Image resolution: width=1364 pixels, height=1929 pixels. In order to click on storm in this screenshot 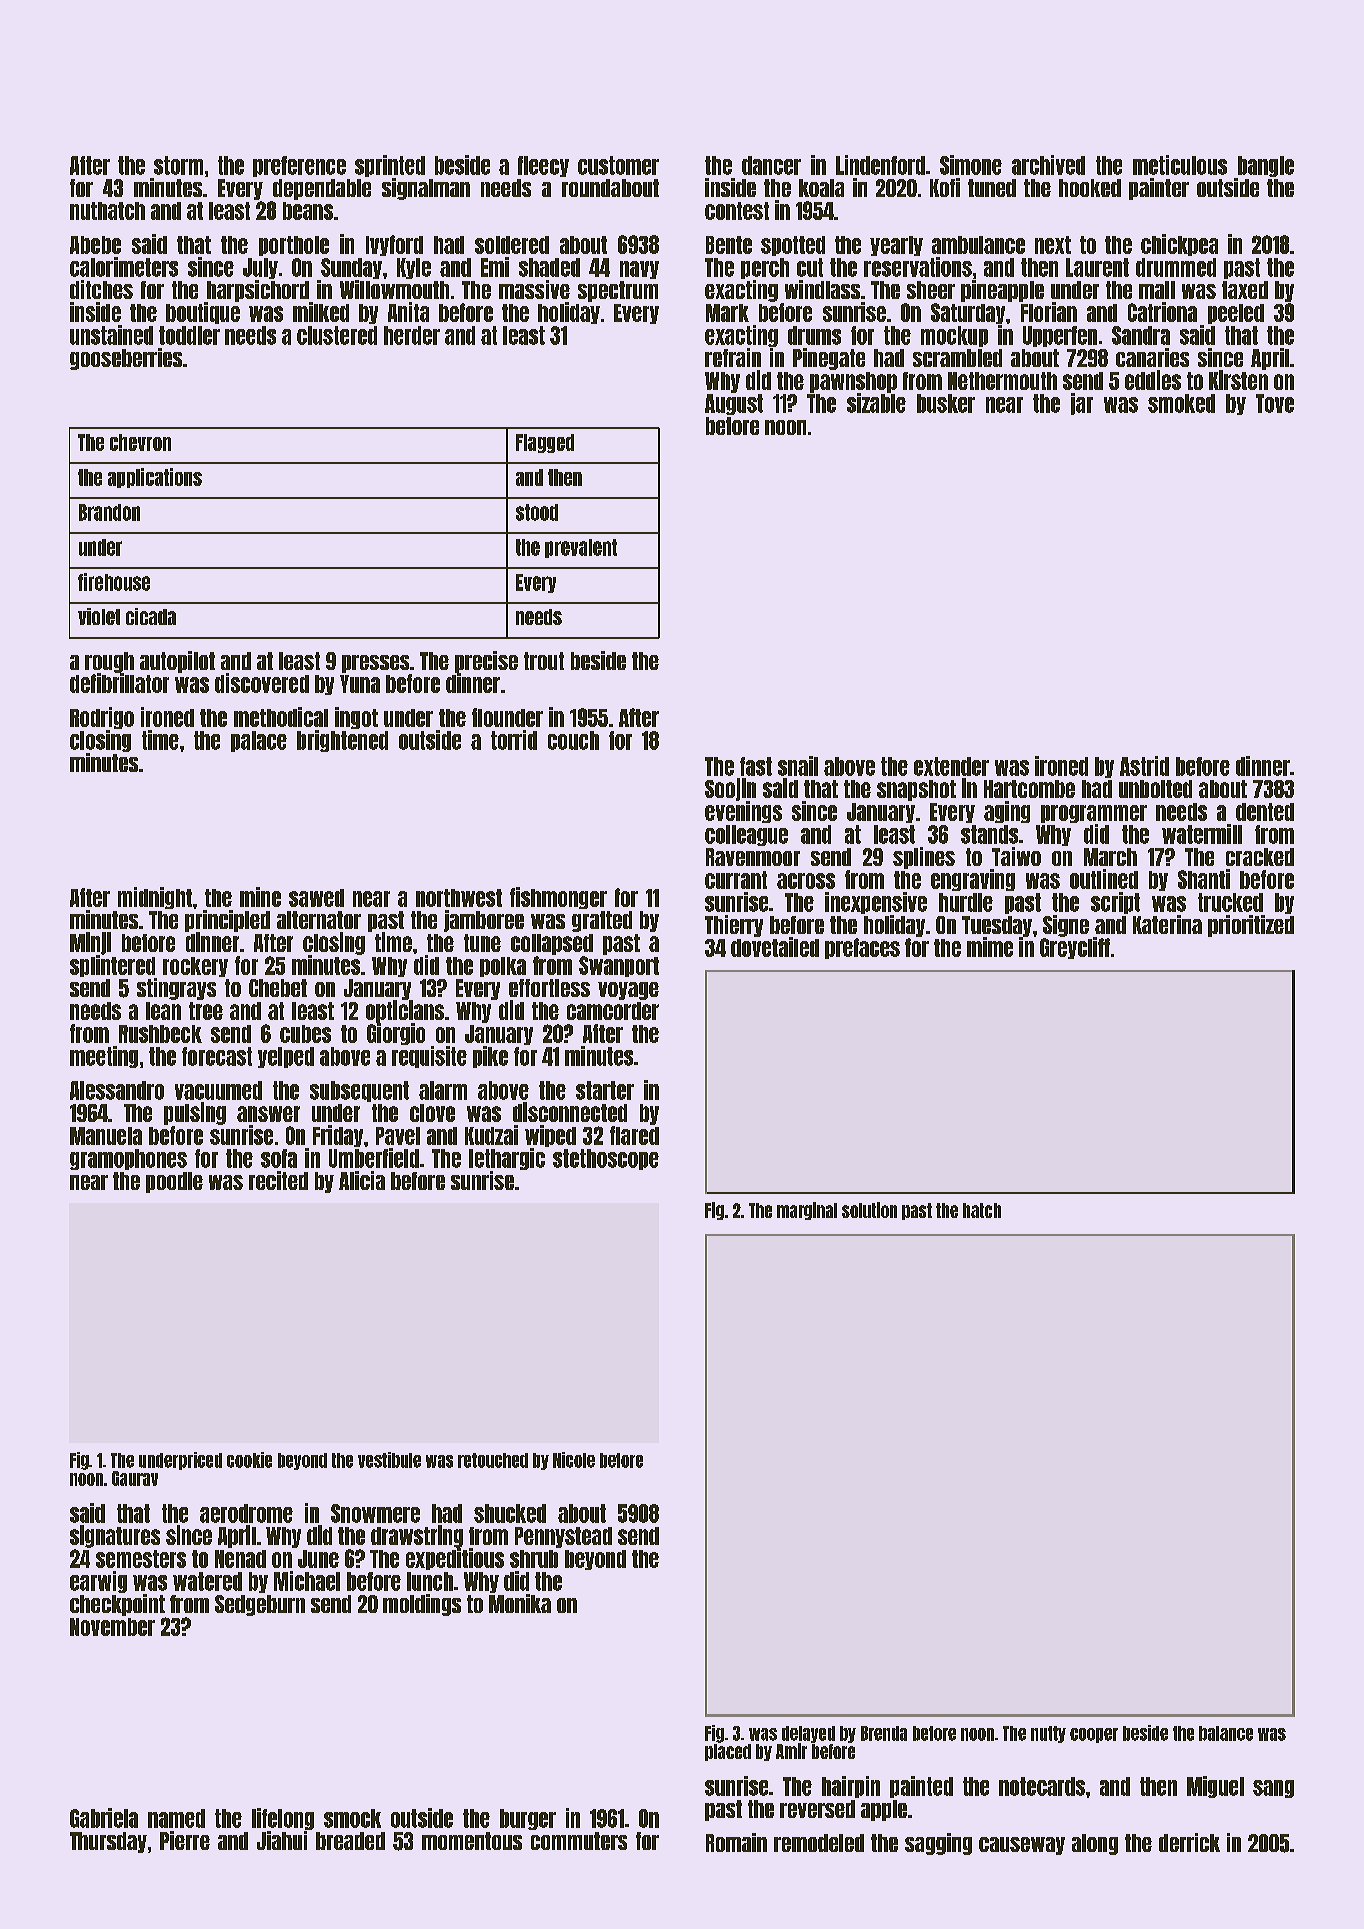, I will do `click(178, 165)`.
